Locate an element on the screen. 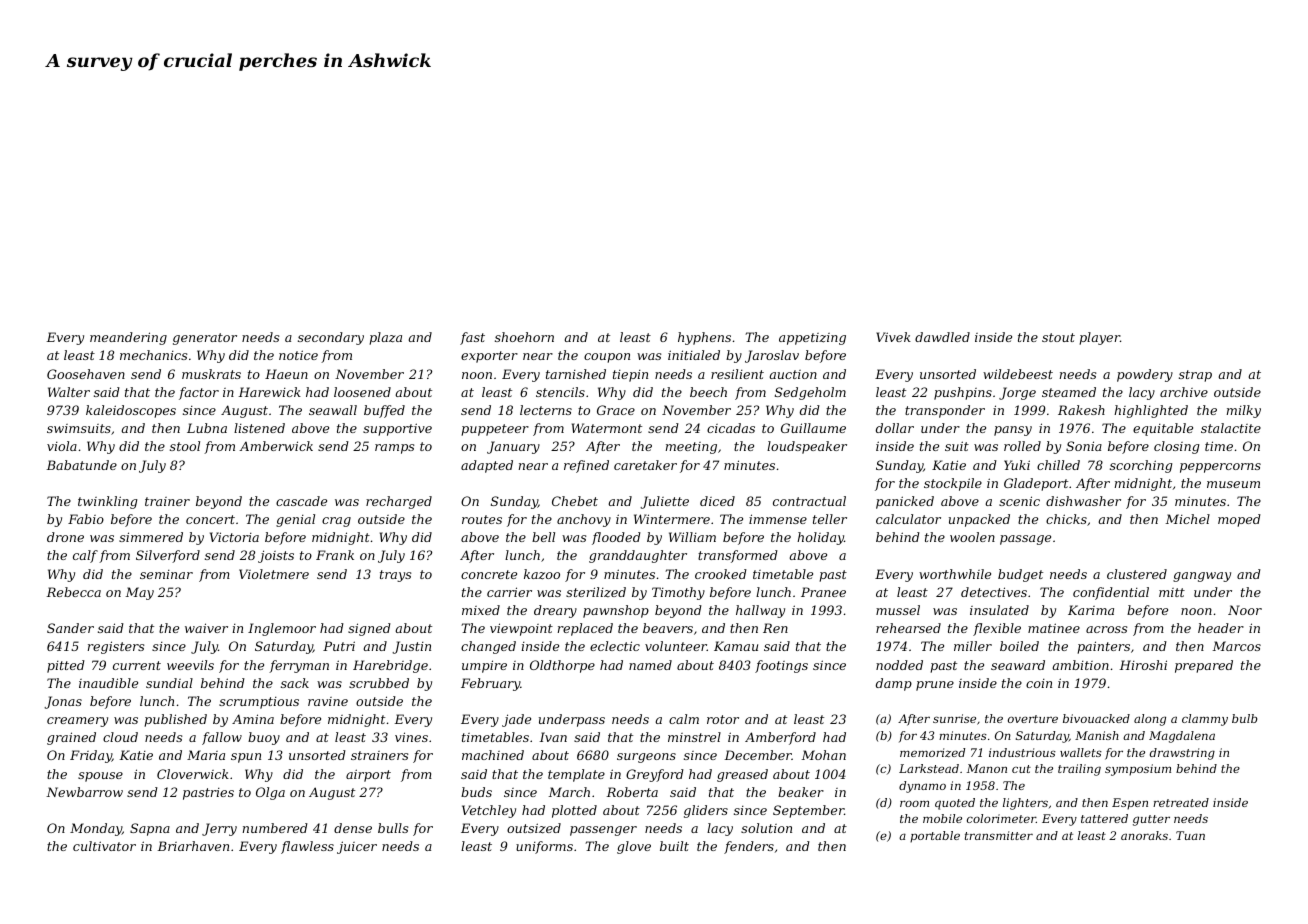 The width and height of the screenshot is (1308, 924). portable is located at coordinates (935, 837).
